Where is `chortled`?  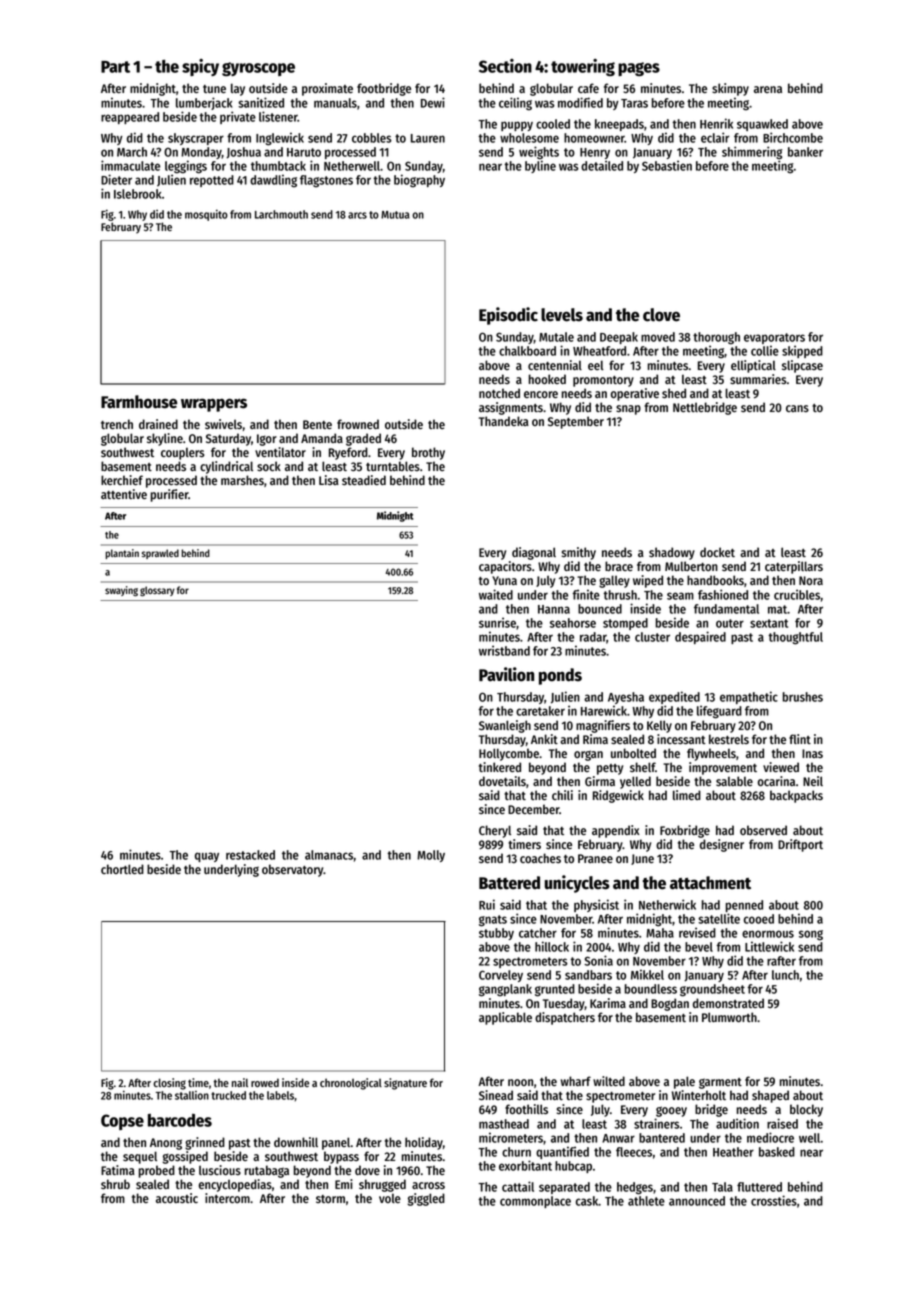
chortled is located at coordinates (122, 869).
